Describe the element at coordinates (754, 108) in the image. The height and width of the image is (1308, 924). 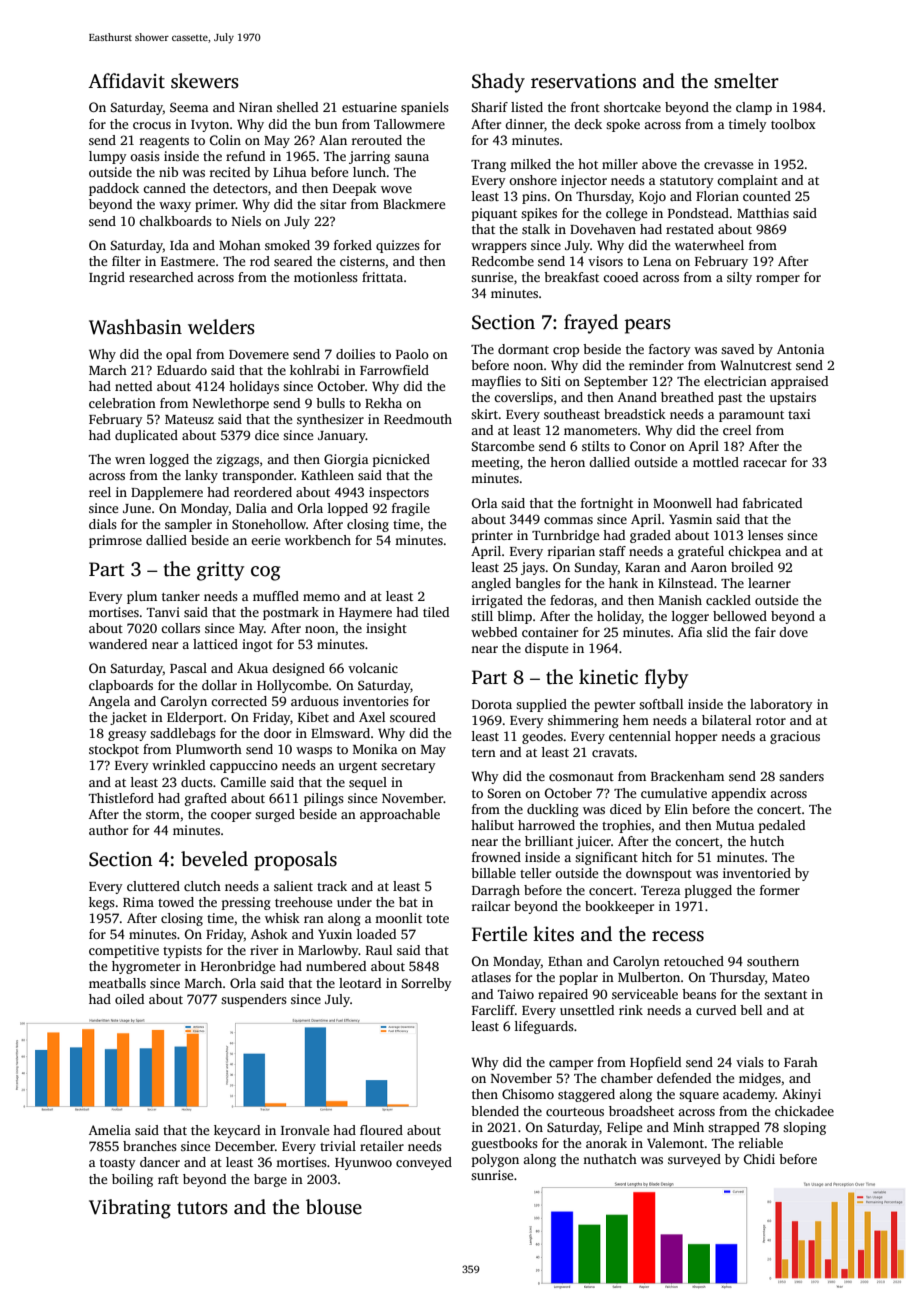
I see `clamp` at that location.
